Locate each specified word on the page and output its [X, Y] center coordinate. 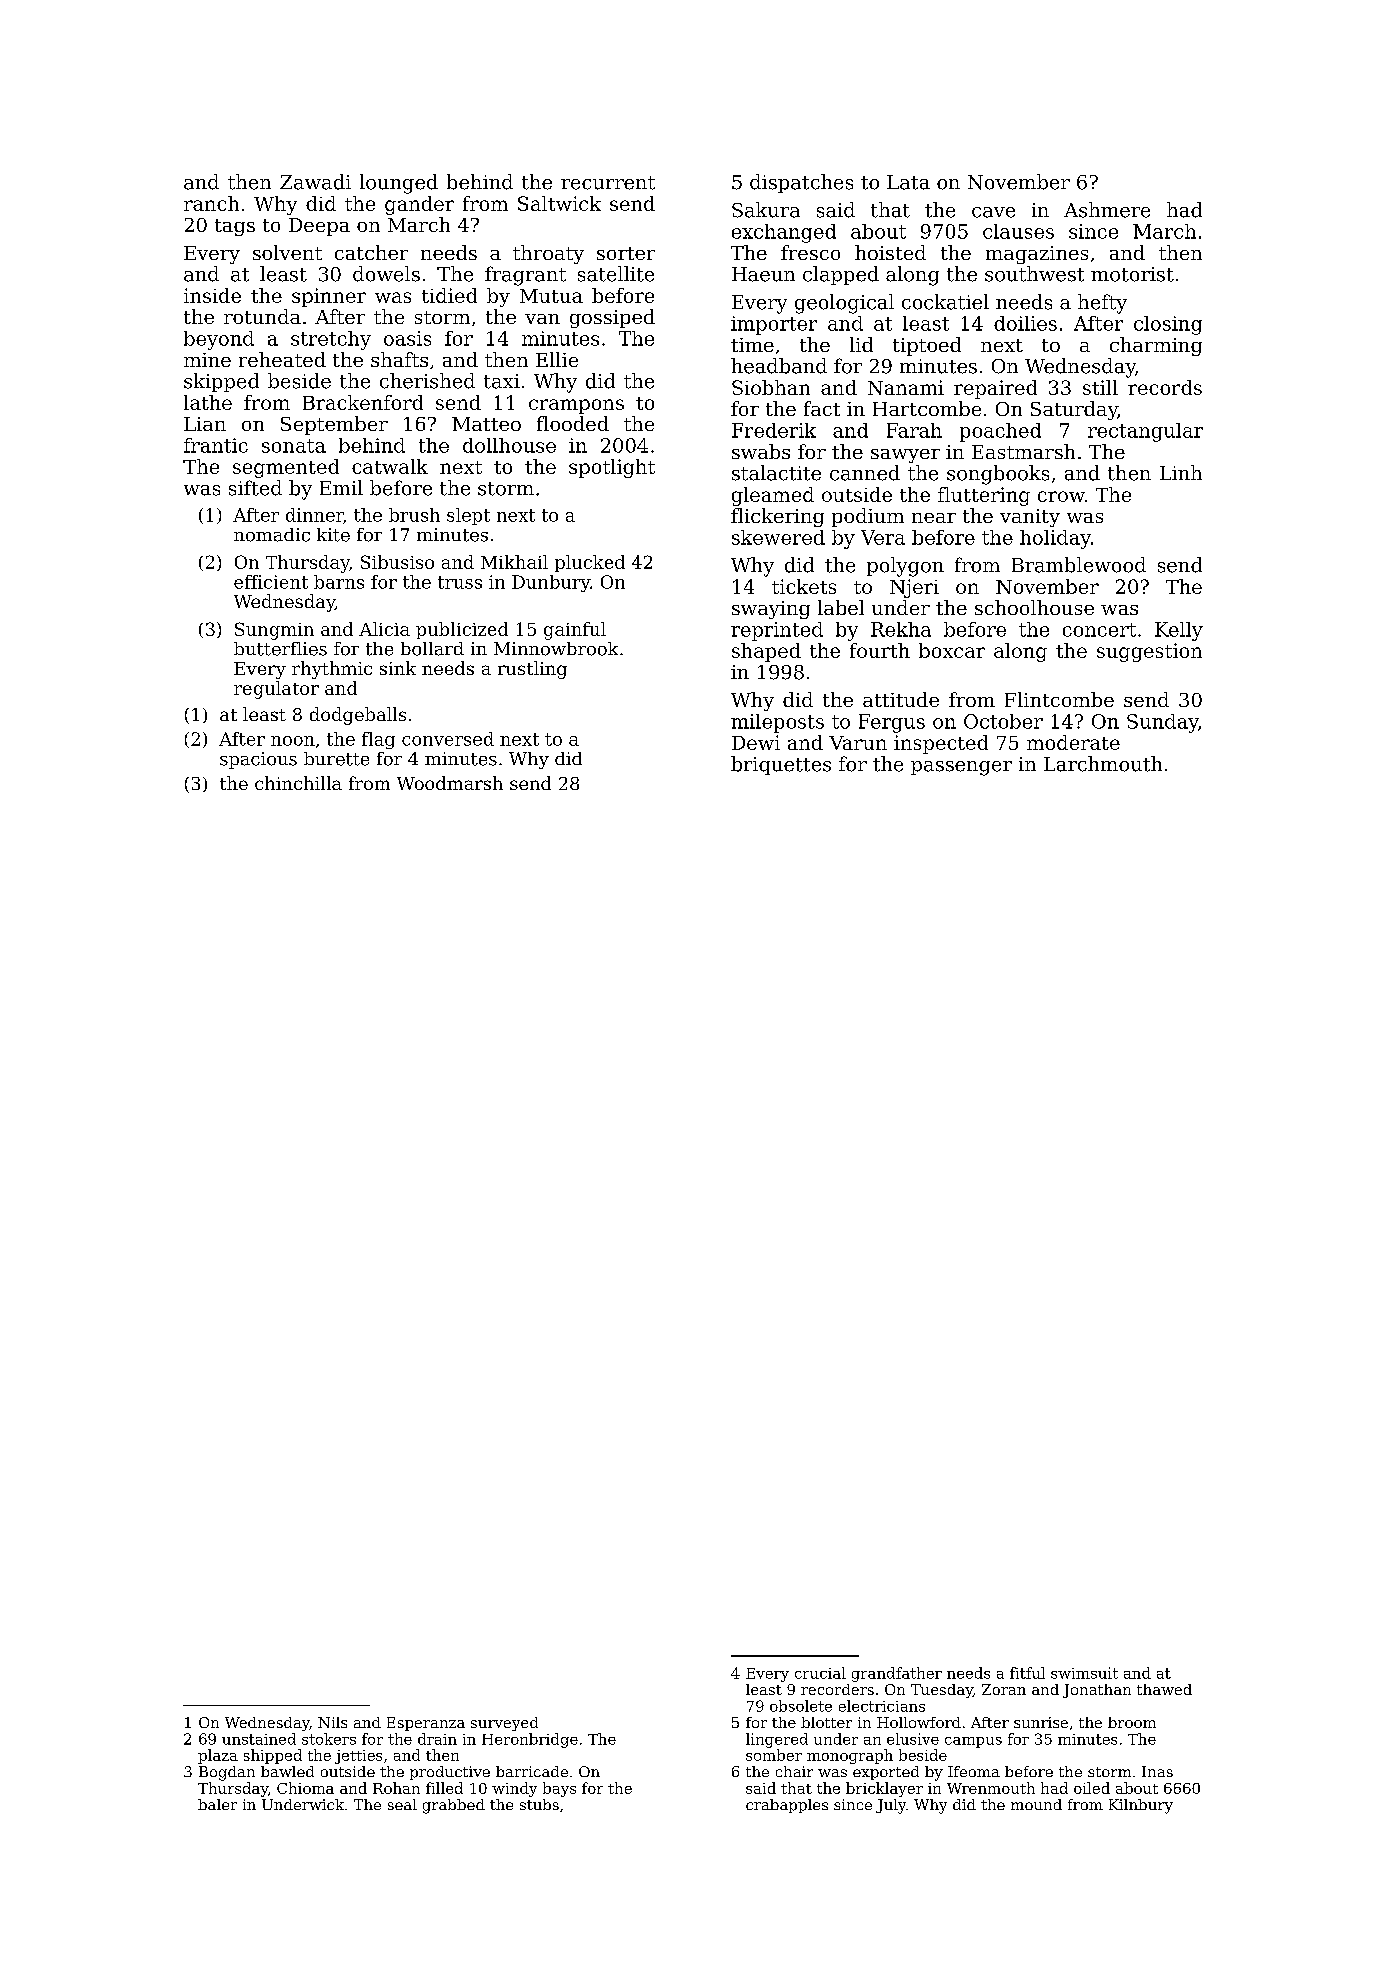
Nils [332, 1722]
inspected [941, 744]
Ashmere [1107, 210]
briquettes [781, 765]
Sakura [766, 210]
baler [217, 1804]
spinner [329, 297]
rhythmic [332, 670]
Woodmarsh [450, 783]
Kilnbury [1141, 1806]
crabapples [787, 1806]
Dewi [756, 742]
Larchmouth [1103, 764]
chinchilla [298, 783]
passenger [961, 768]
